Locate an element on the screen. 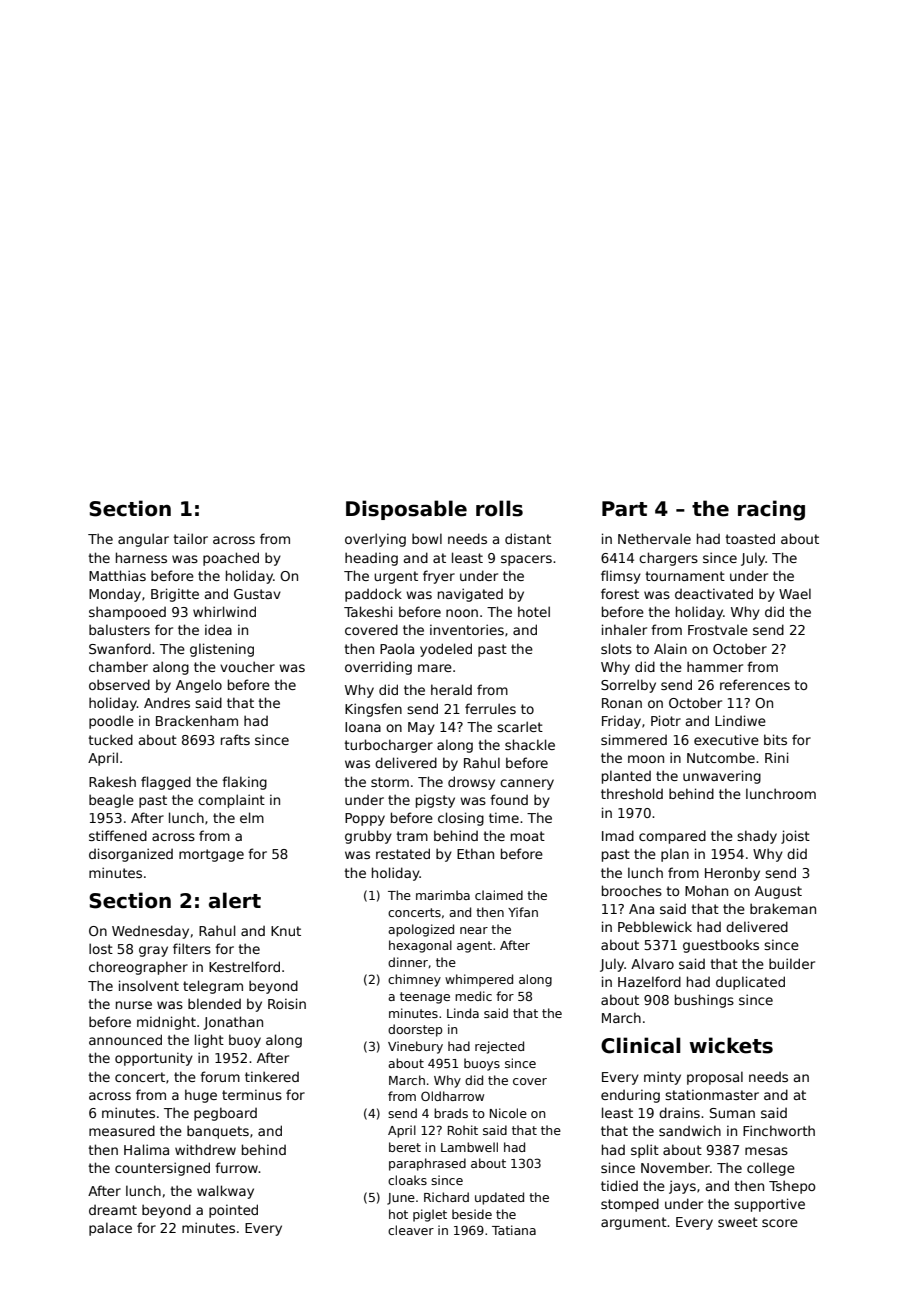 This screenshot has height=1316, width=908. teenage is located at coordinates (425, 998).
